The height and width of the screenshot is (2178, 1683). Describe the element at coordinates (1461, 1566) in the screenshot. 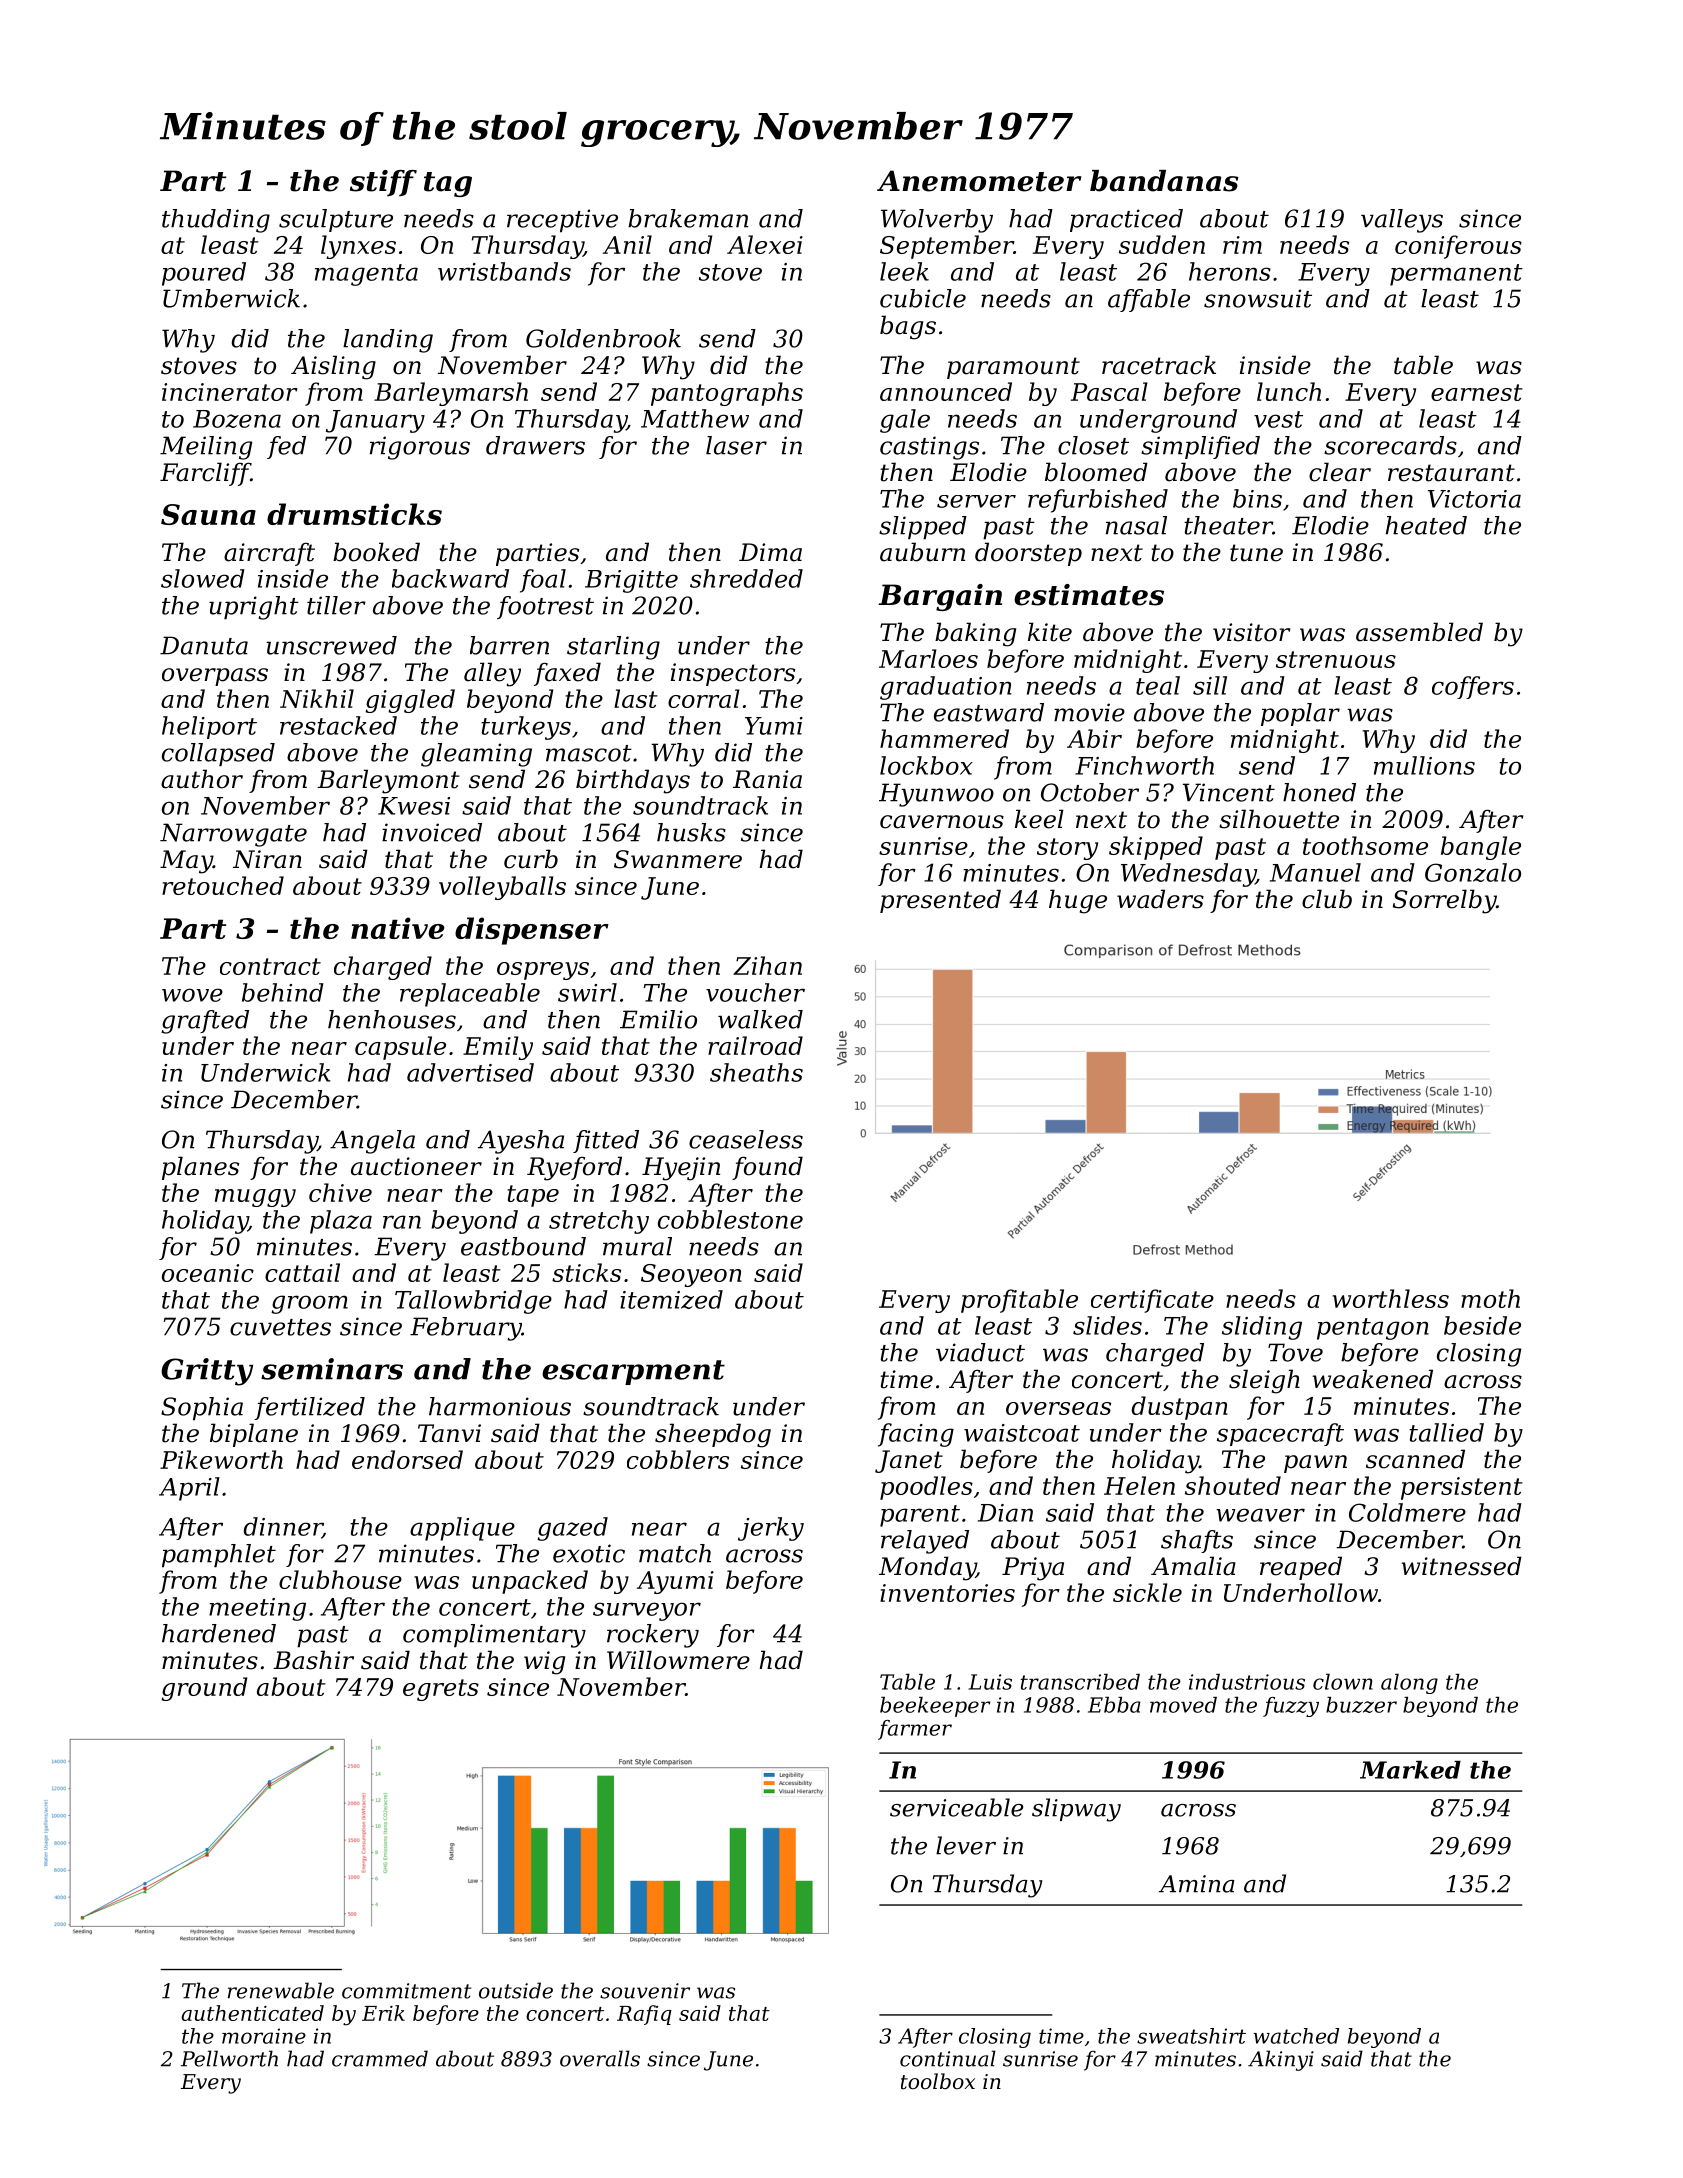

I see `witnessed` at that location.
